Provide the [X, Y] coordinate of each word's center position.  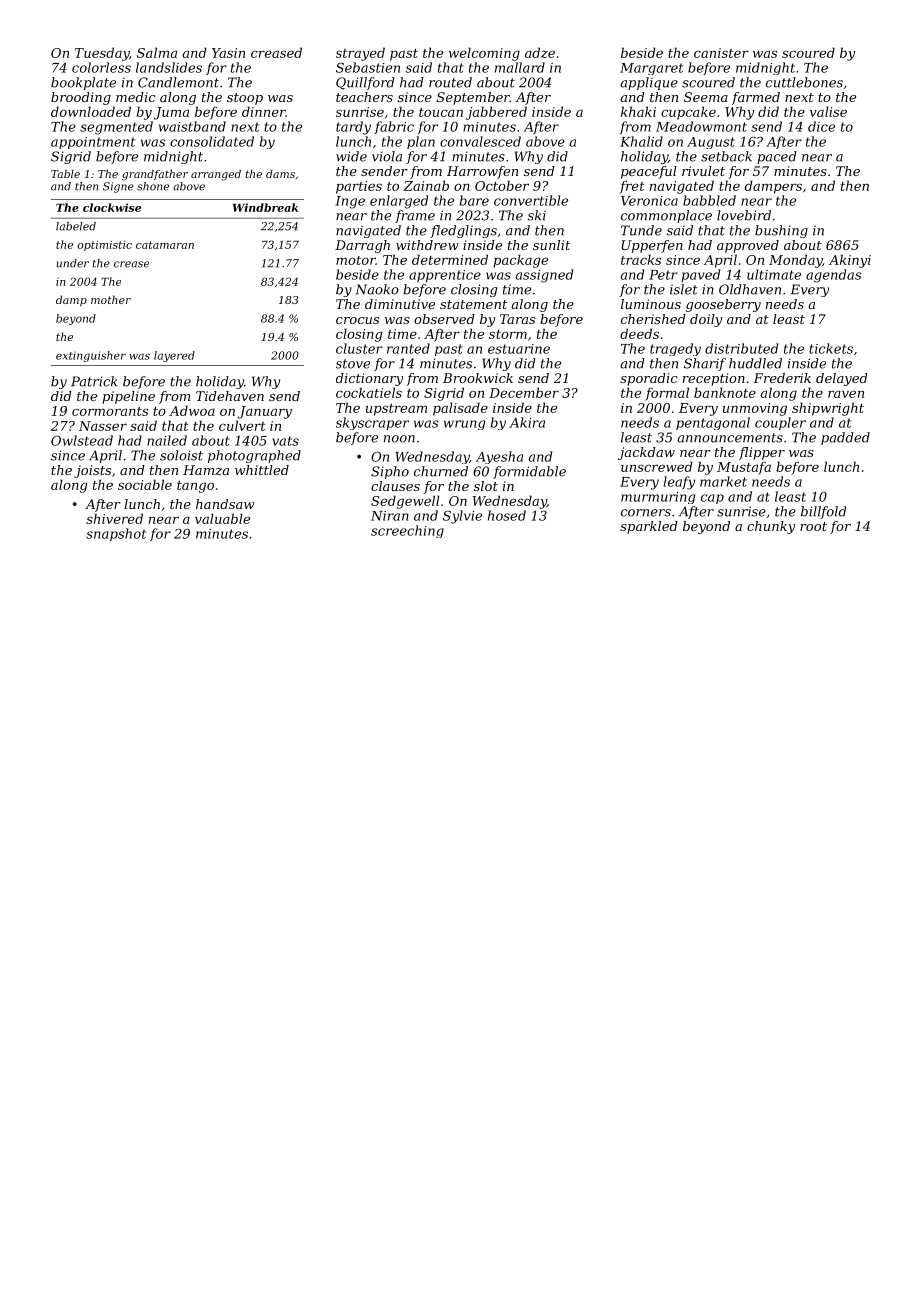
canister [721, 53]
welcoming [484, 54]
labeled [76, 226]
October [502, 185]
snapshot [116, 534]
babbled [709, 200]
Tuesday [102, 54]
